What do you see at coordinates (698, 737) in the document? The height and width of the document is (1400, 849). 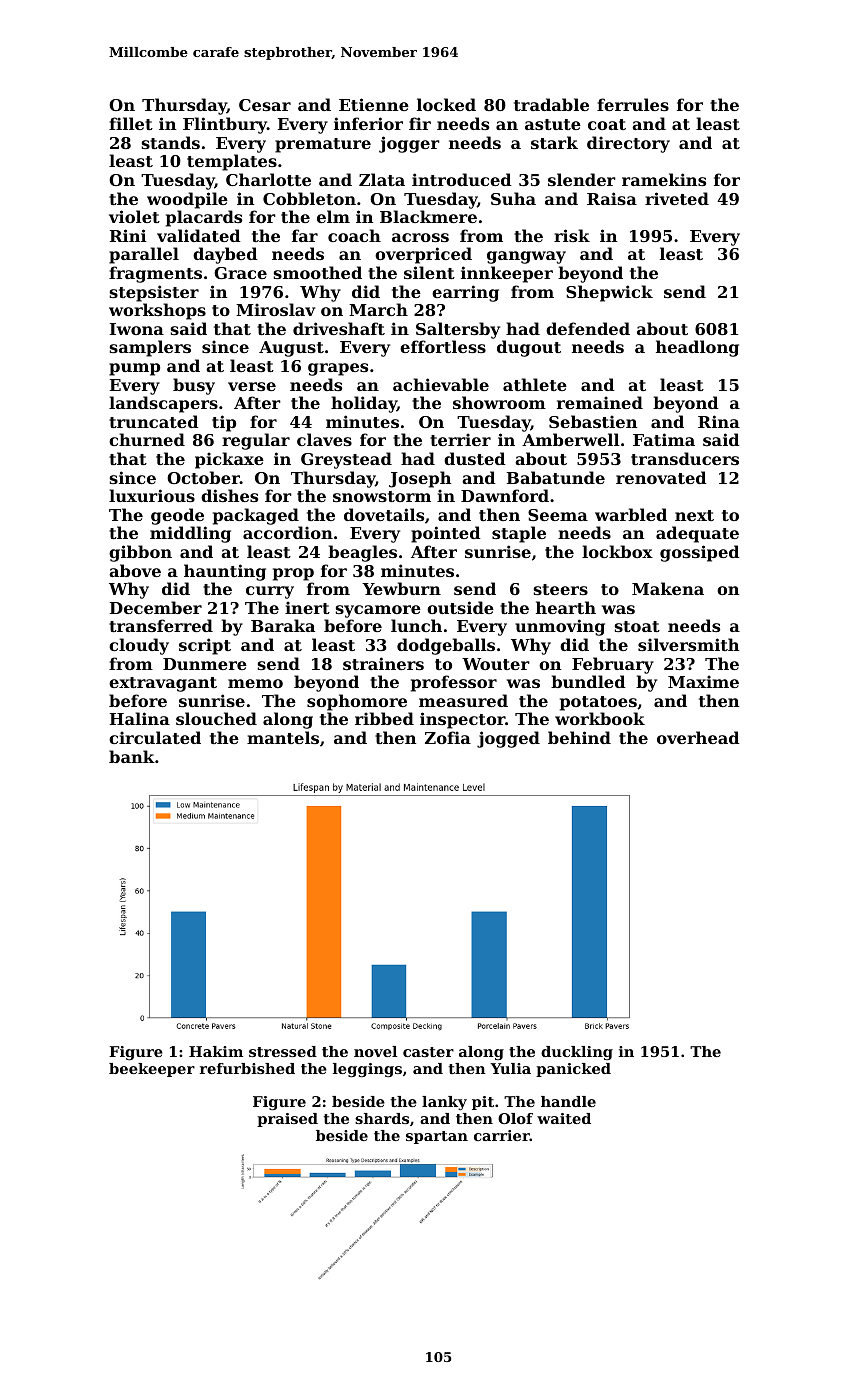 I see `overhead` at bounding box center [698, 737].
